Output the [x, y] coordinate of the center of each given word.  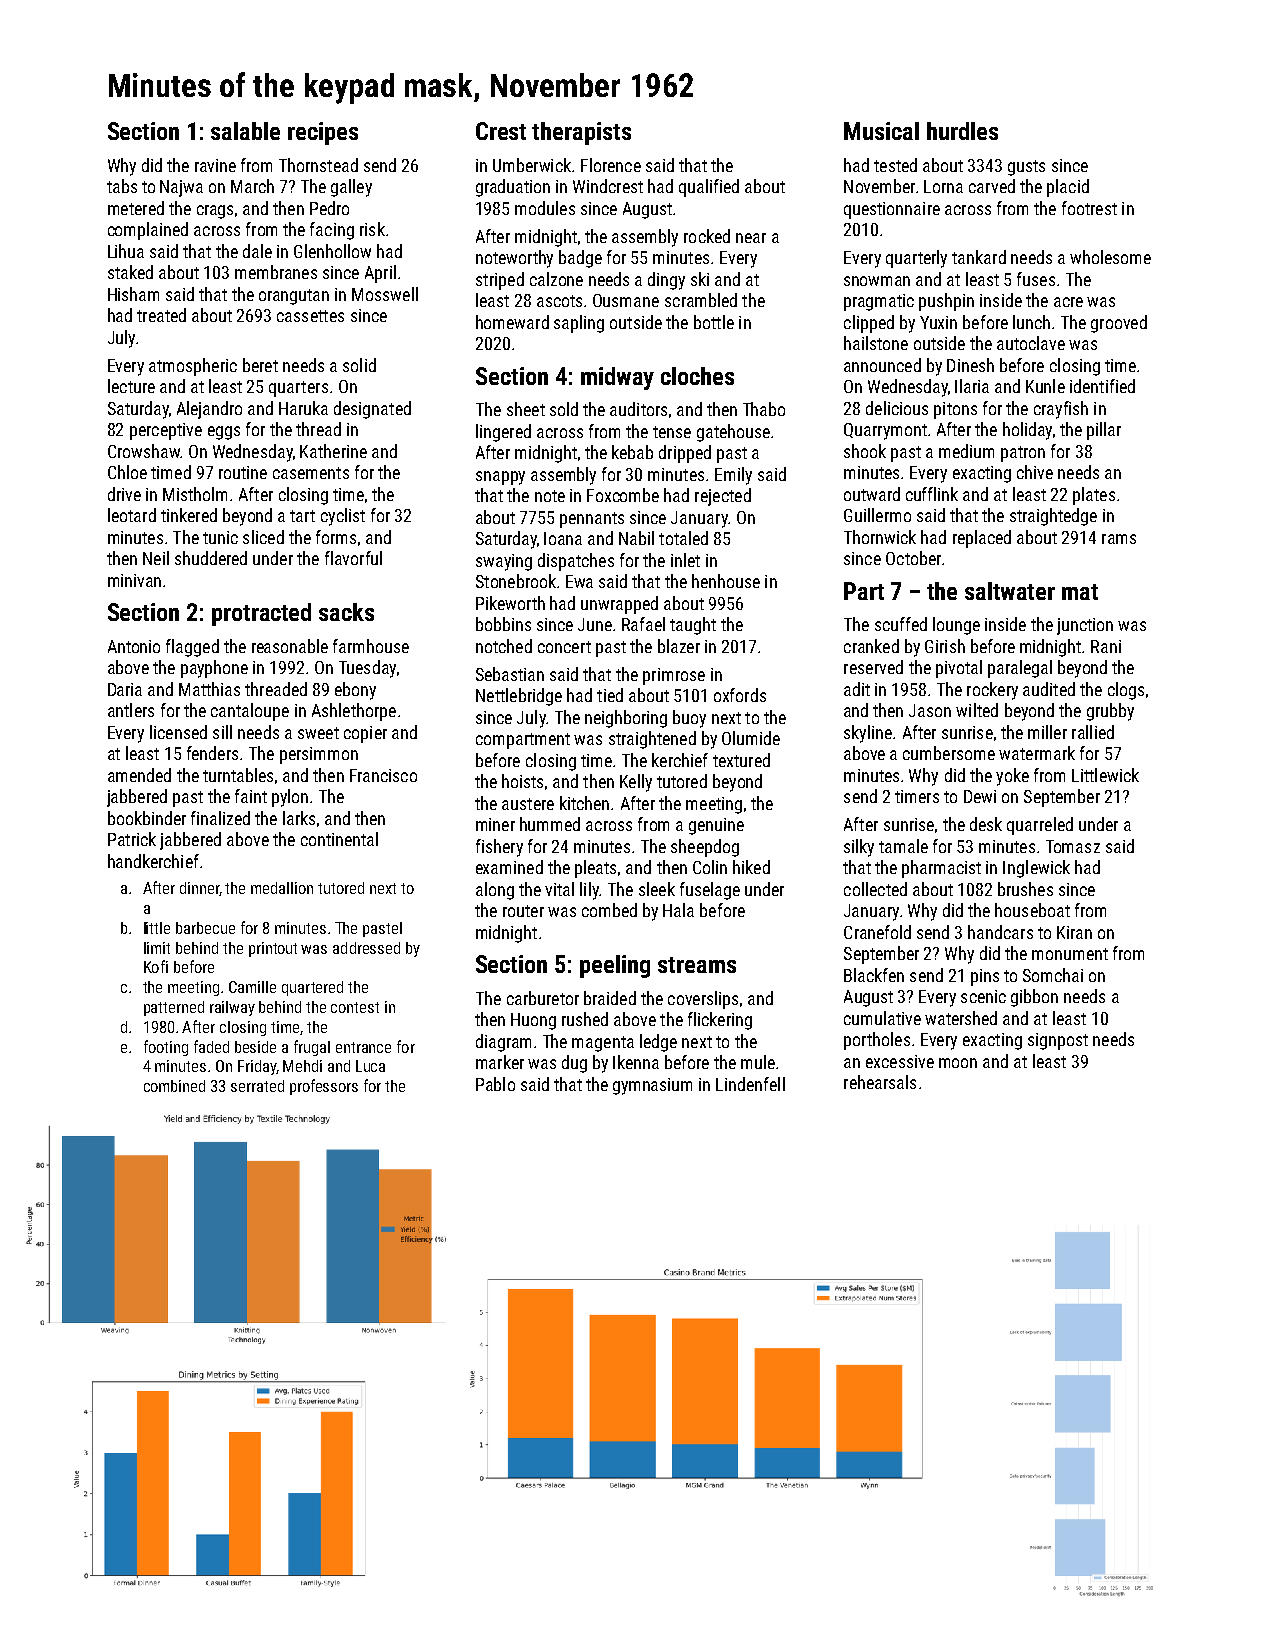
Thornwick [880, 537]
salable [245, 131]
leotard [132, 515]
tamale [903, 846]
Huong [533, 1021]
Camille [252, 987]
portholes [877, 1041]
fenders [212, 753]
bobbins [503, 624]
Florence [611, 165]
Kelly [636, 783]
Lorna [943, 186]
